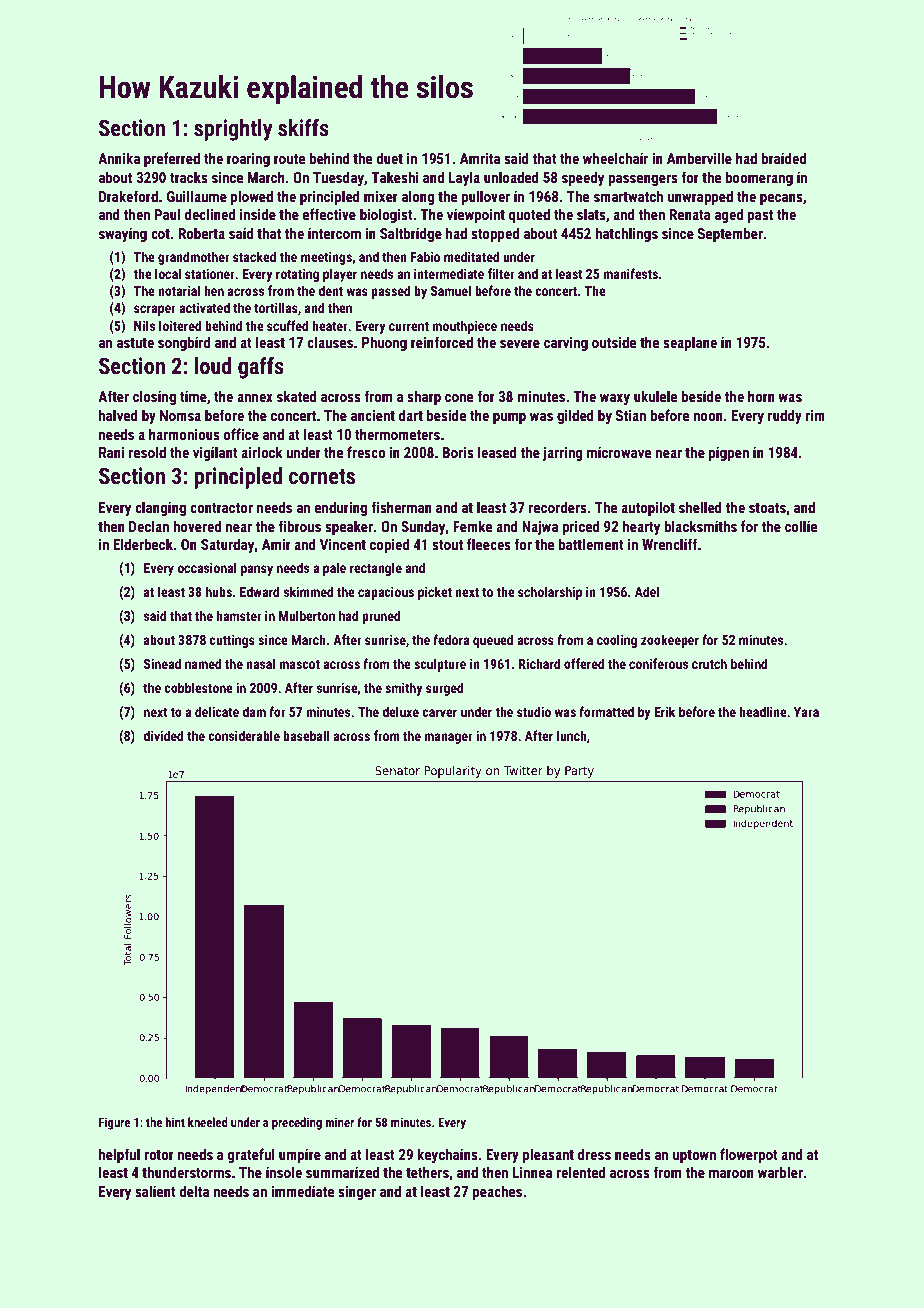 The width and height of the image is (924, 1308). Describe the element at coordinates (464, 327) in the image. I see `mouthpiece` at that location.
